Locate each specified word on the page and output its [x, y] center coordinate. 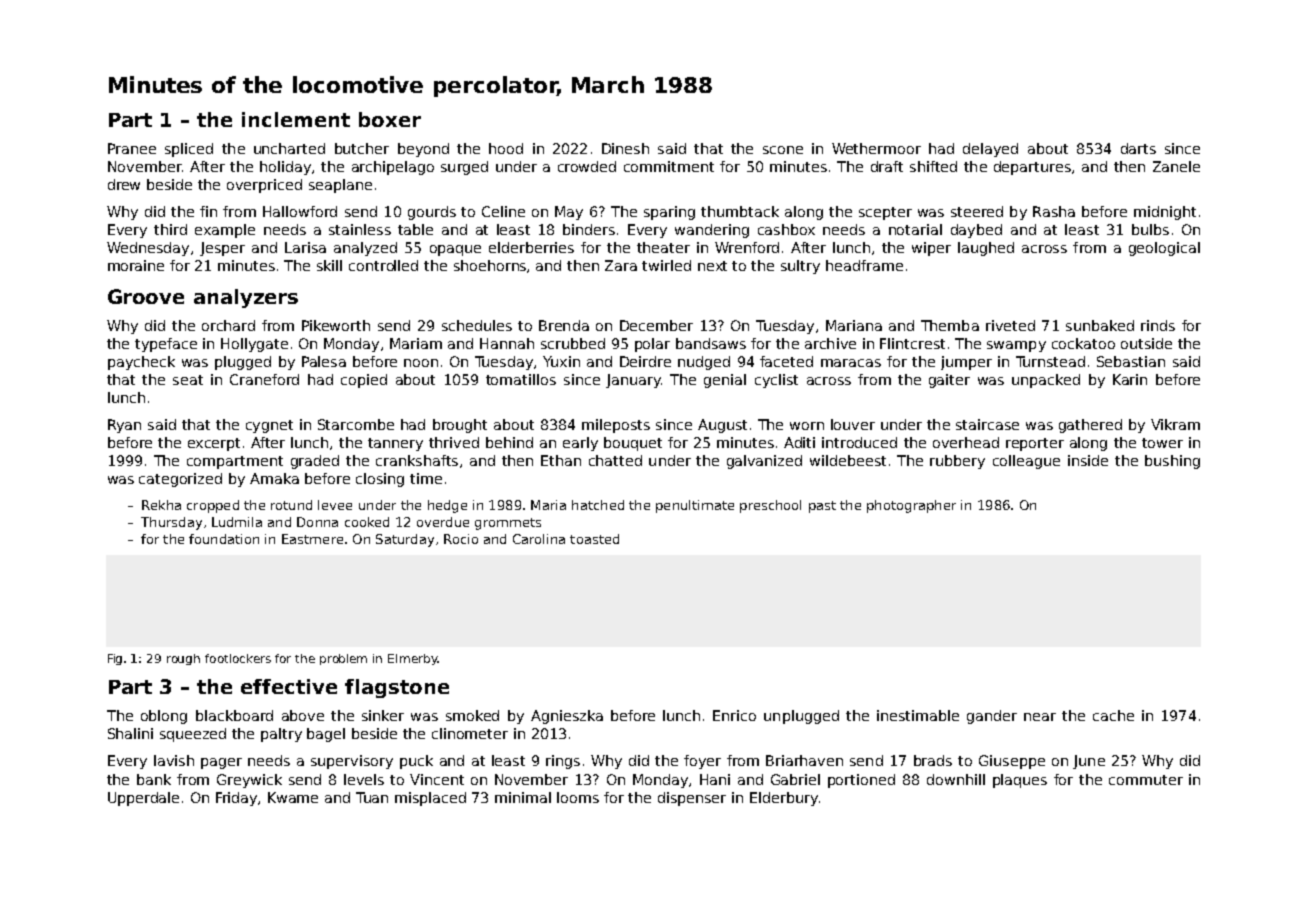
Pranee [132, 148]
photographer [911, 506]
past [822, 507]
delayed [990, 150]
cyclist [776, 381]
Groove [146, 296]
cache [1113, 715]
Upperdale [143, 799]
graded [315, 462]
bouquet [633, 444]
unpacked [1046, 381]
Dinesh [625, 148]
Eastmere [312, 539]
